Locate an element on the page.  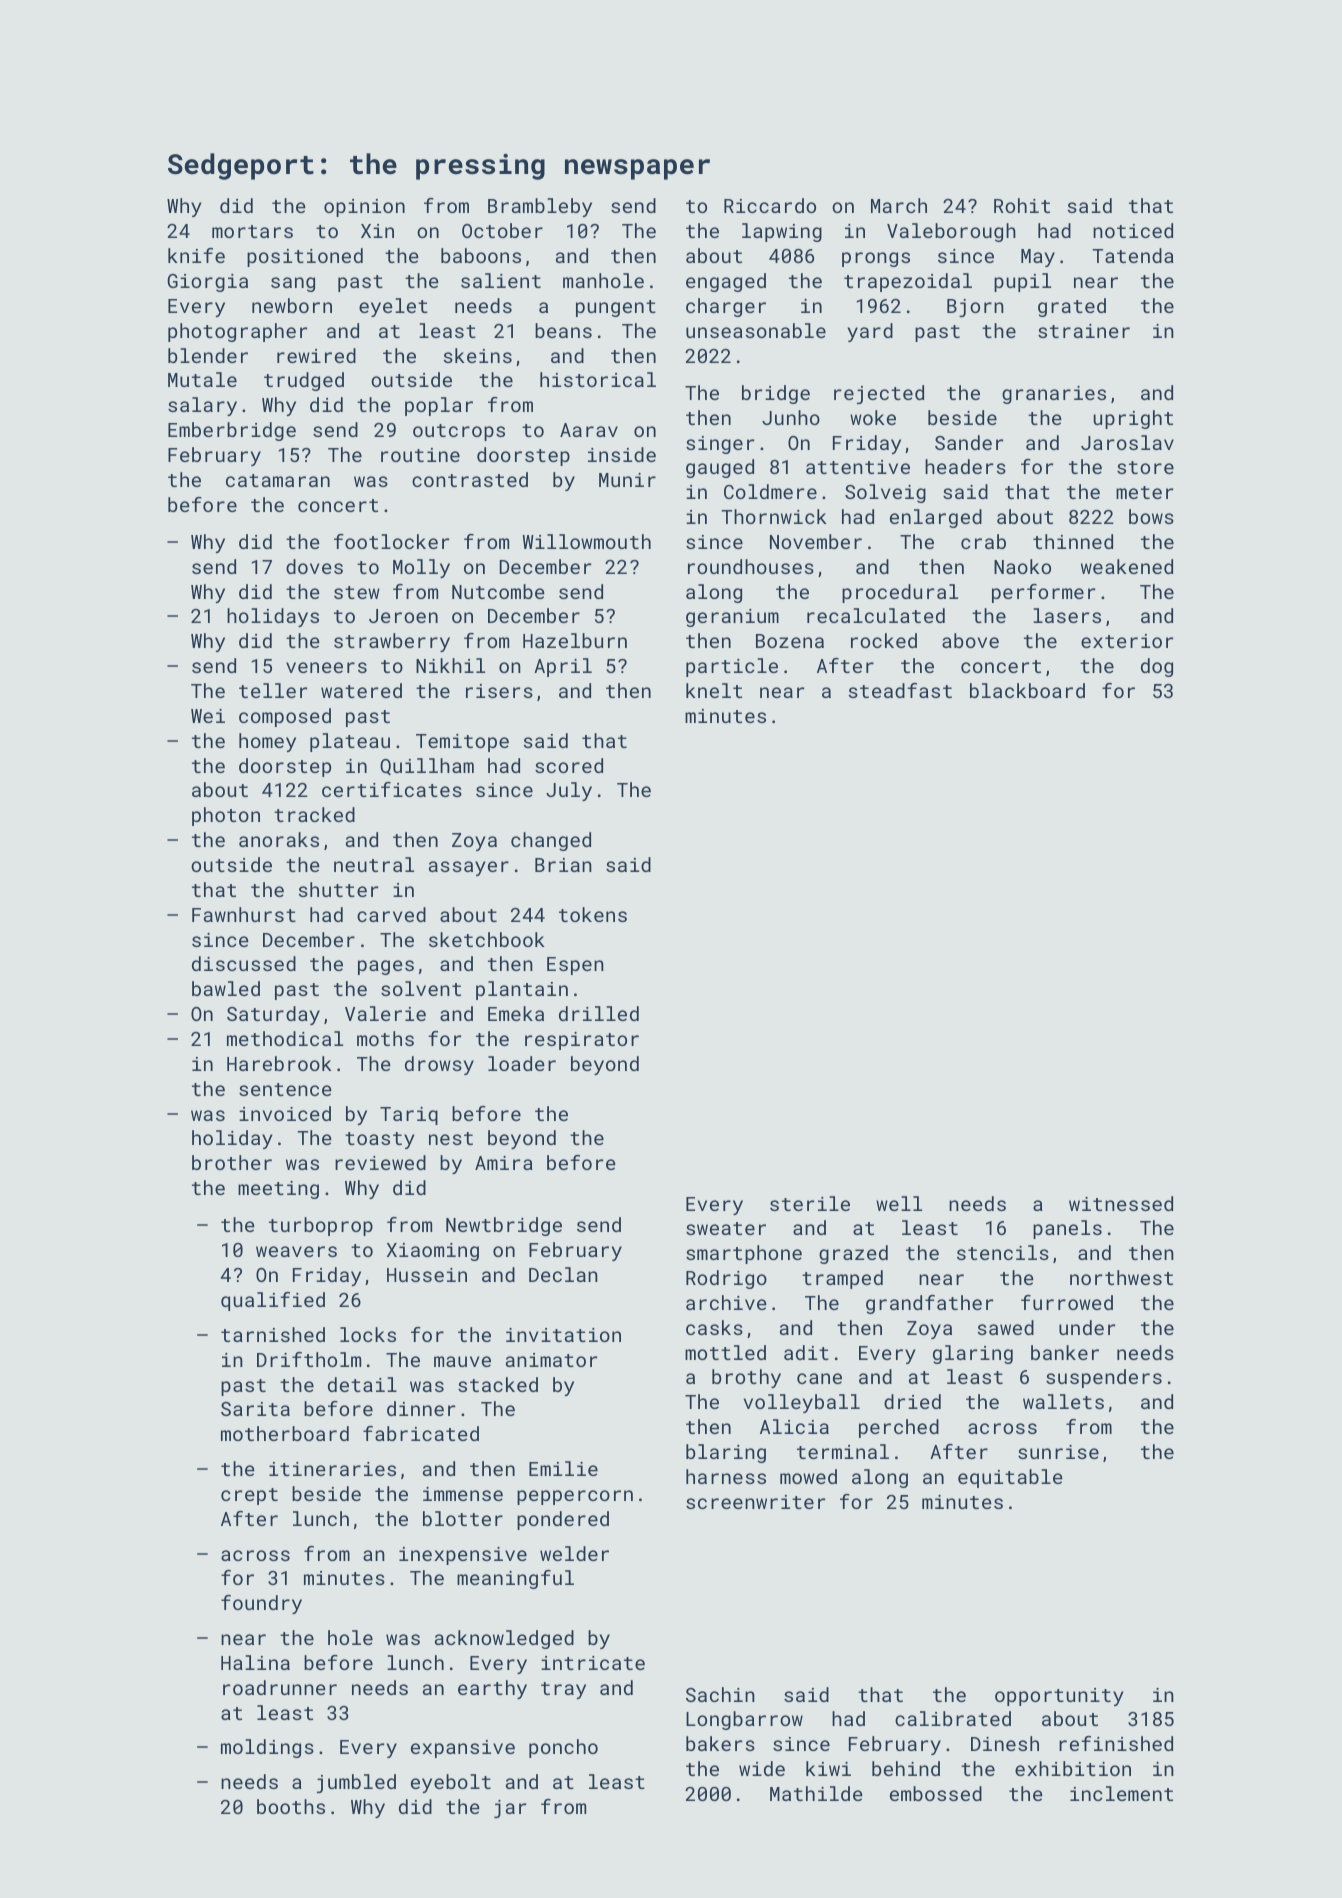
Rohit is located at coordinates (1022, 205).
